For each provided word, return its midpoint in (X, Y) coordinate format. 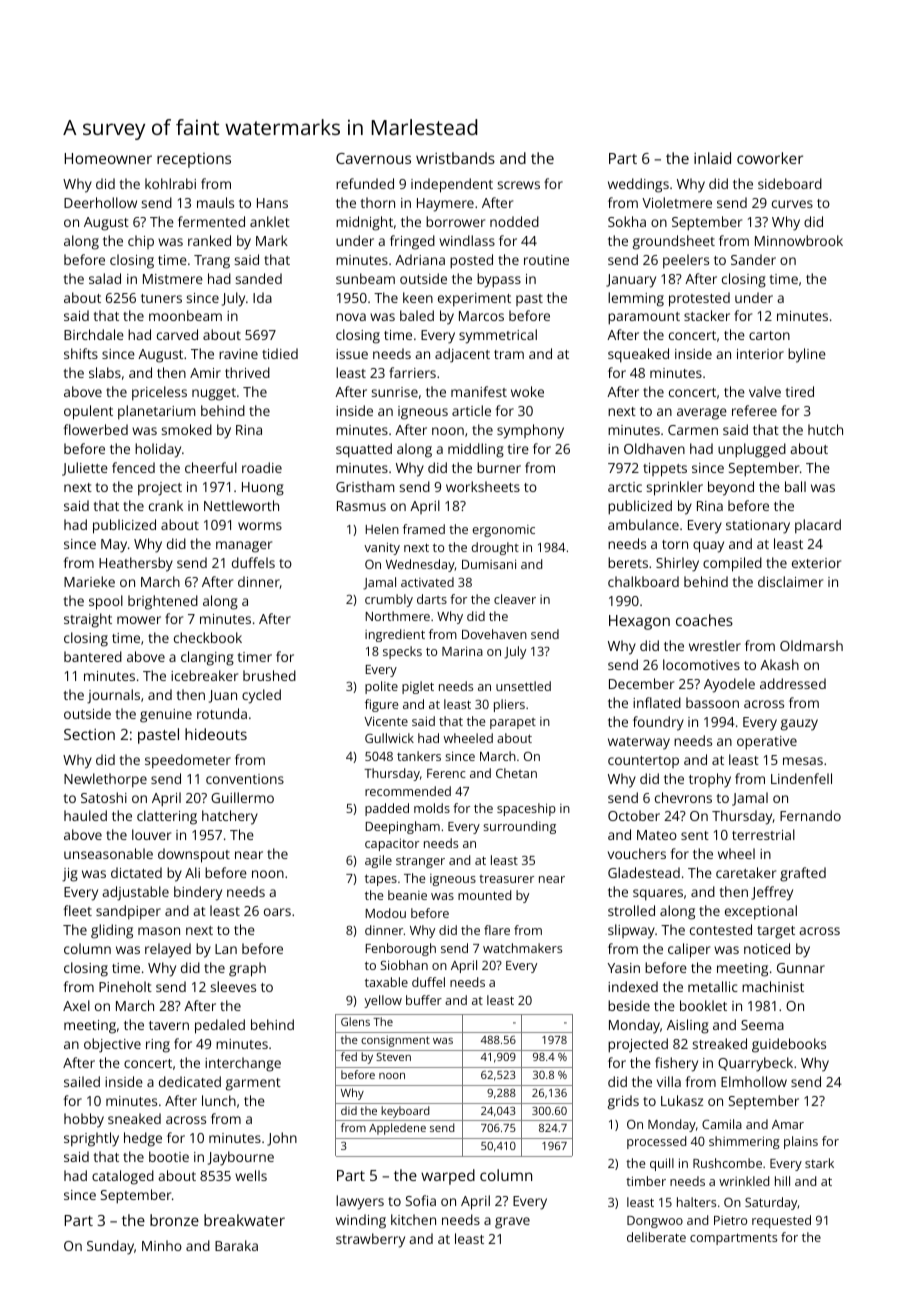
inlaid (712, 158)
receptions (194, 160)
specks (402, 652)
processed (656, 1142)
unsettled (523, 686)
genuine (166, 716)
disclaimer (790, 581)
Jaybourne (241, 1158)
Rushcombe (727, 1163)
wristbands (455, 158)
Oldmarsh (811, 645)
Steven (393, 1057)
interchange (243, 1064)
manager (244, 547)
